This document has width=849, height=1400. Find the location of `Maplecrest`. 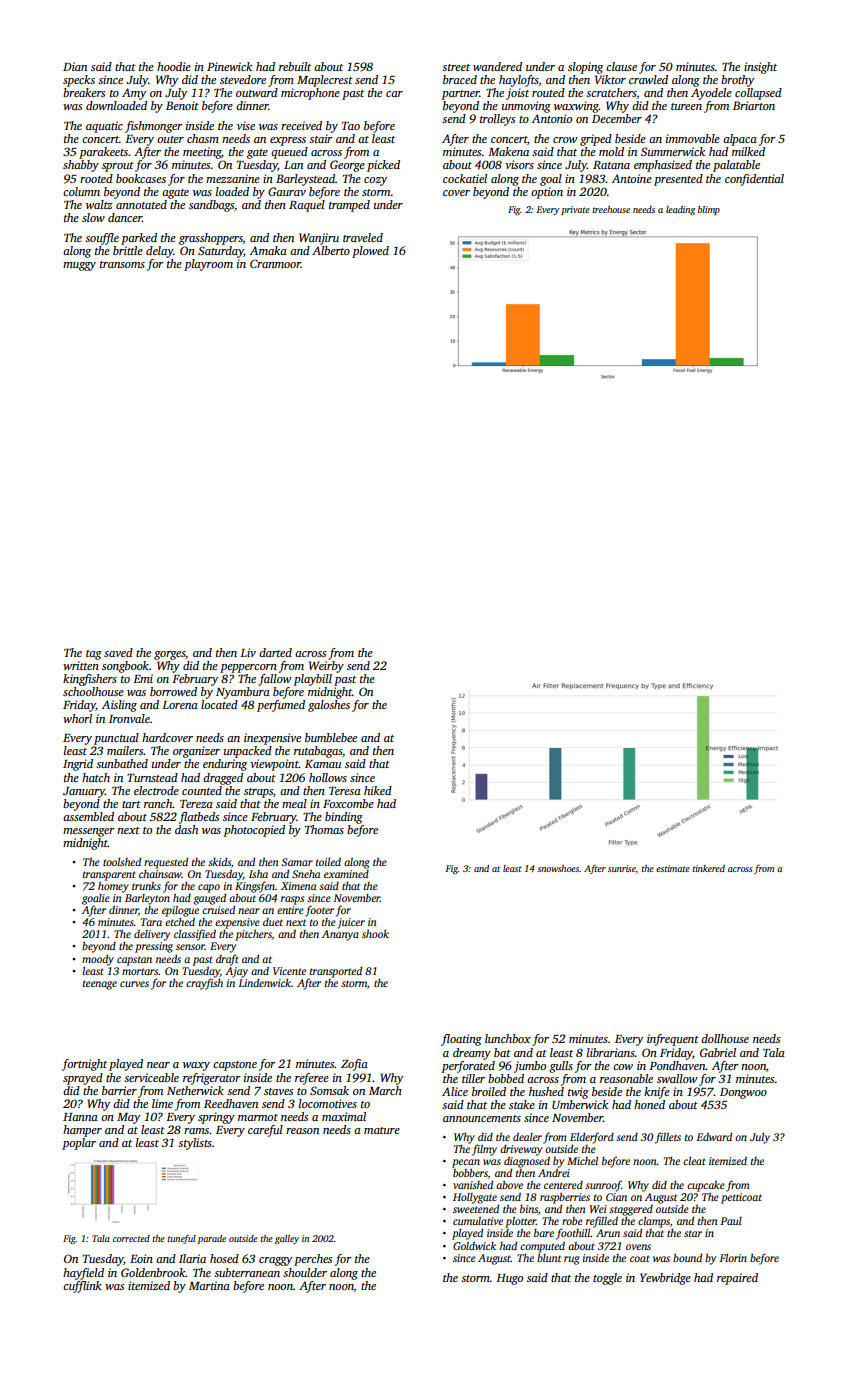

Maplecrest is located at coordinates (325, 81).
